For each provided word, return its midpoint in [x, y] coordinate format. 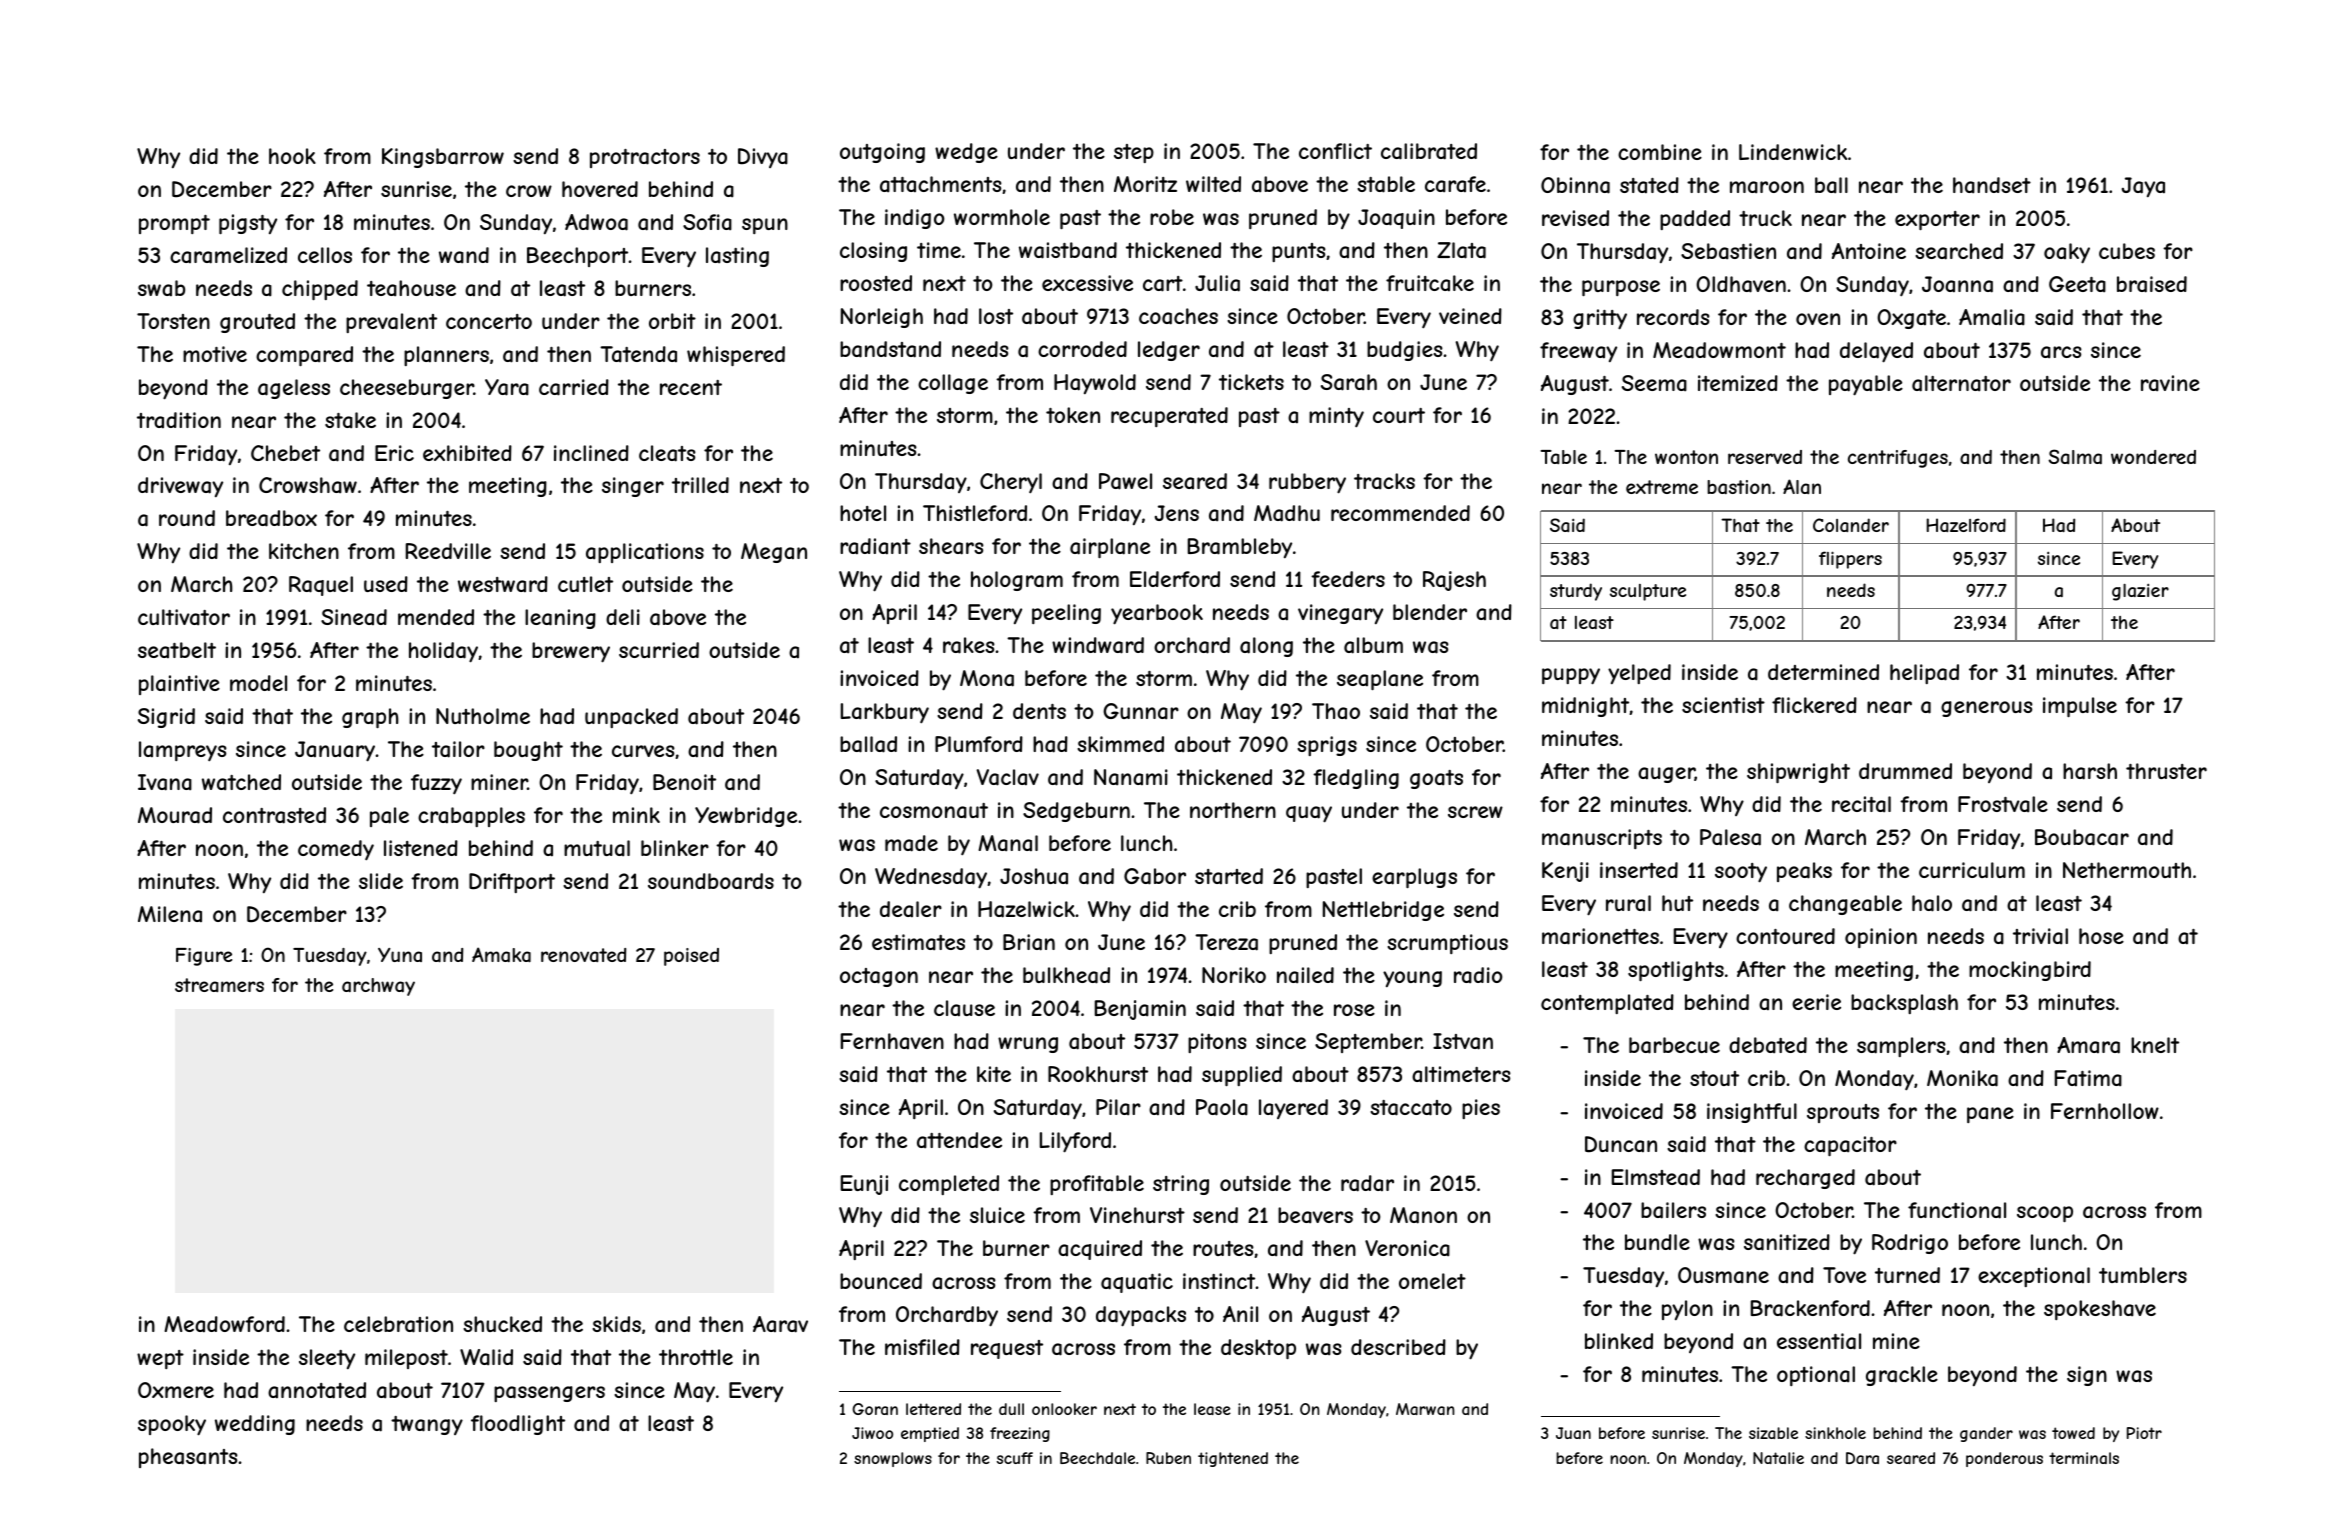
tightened [1233, 1459]
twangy [427, 1425]
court [1399, 415]
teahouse [411, 288]
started [1229, 876]
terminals [2084, 1458]
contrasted [274, 815]
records [1673, 317]
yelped [1639, 674]
